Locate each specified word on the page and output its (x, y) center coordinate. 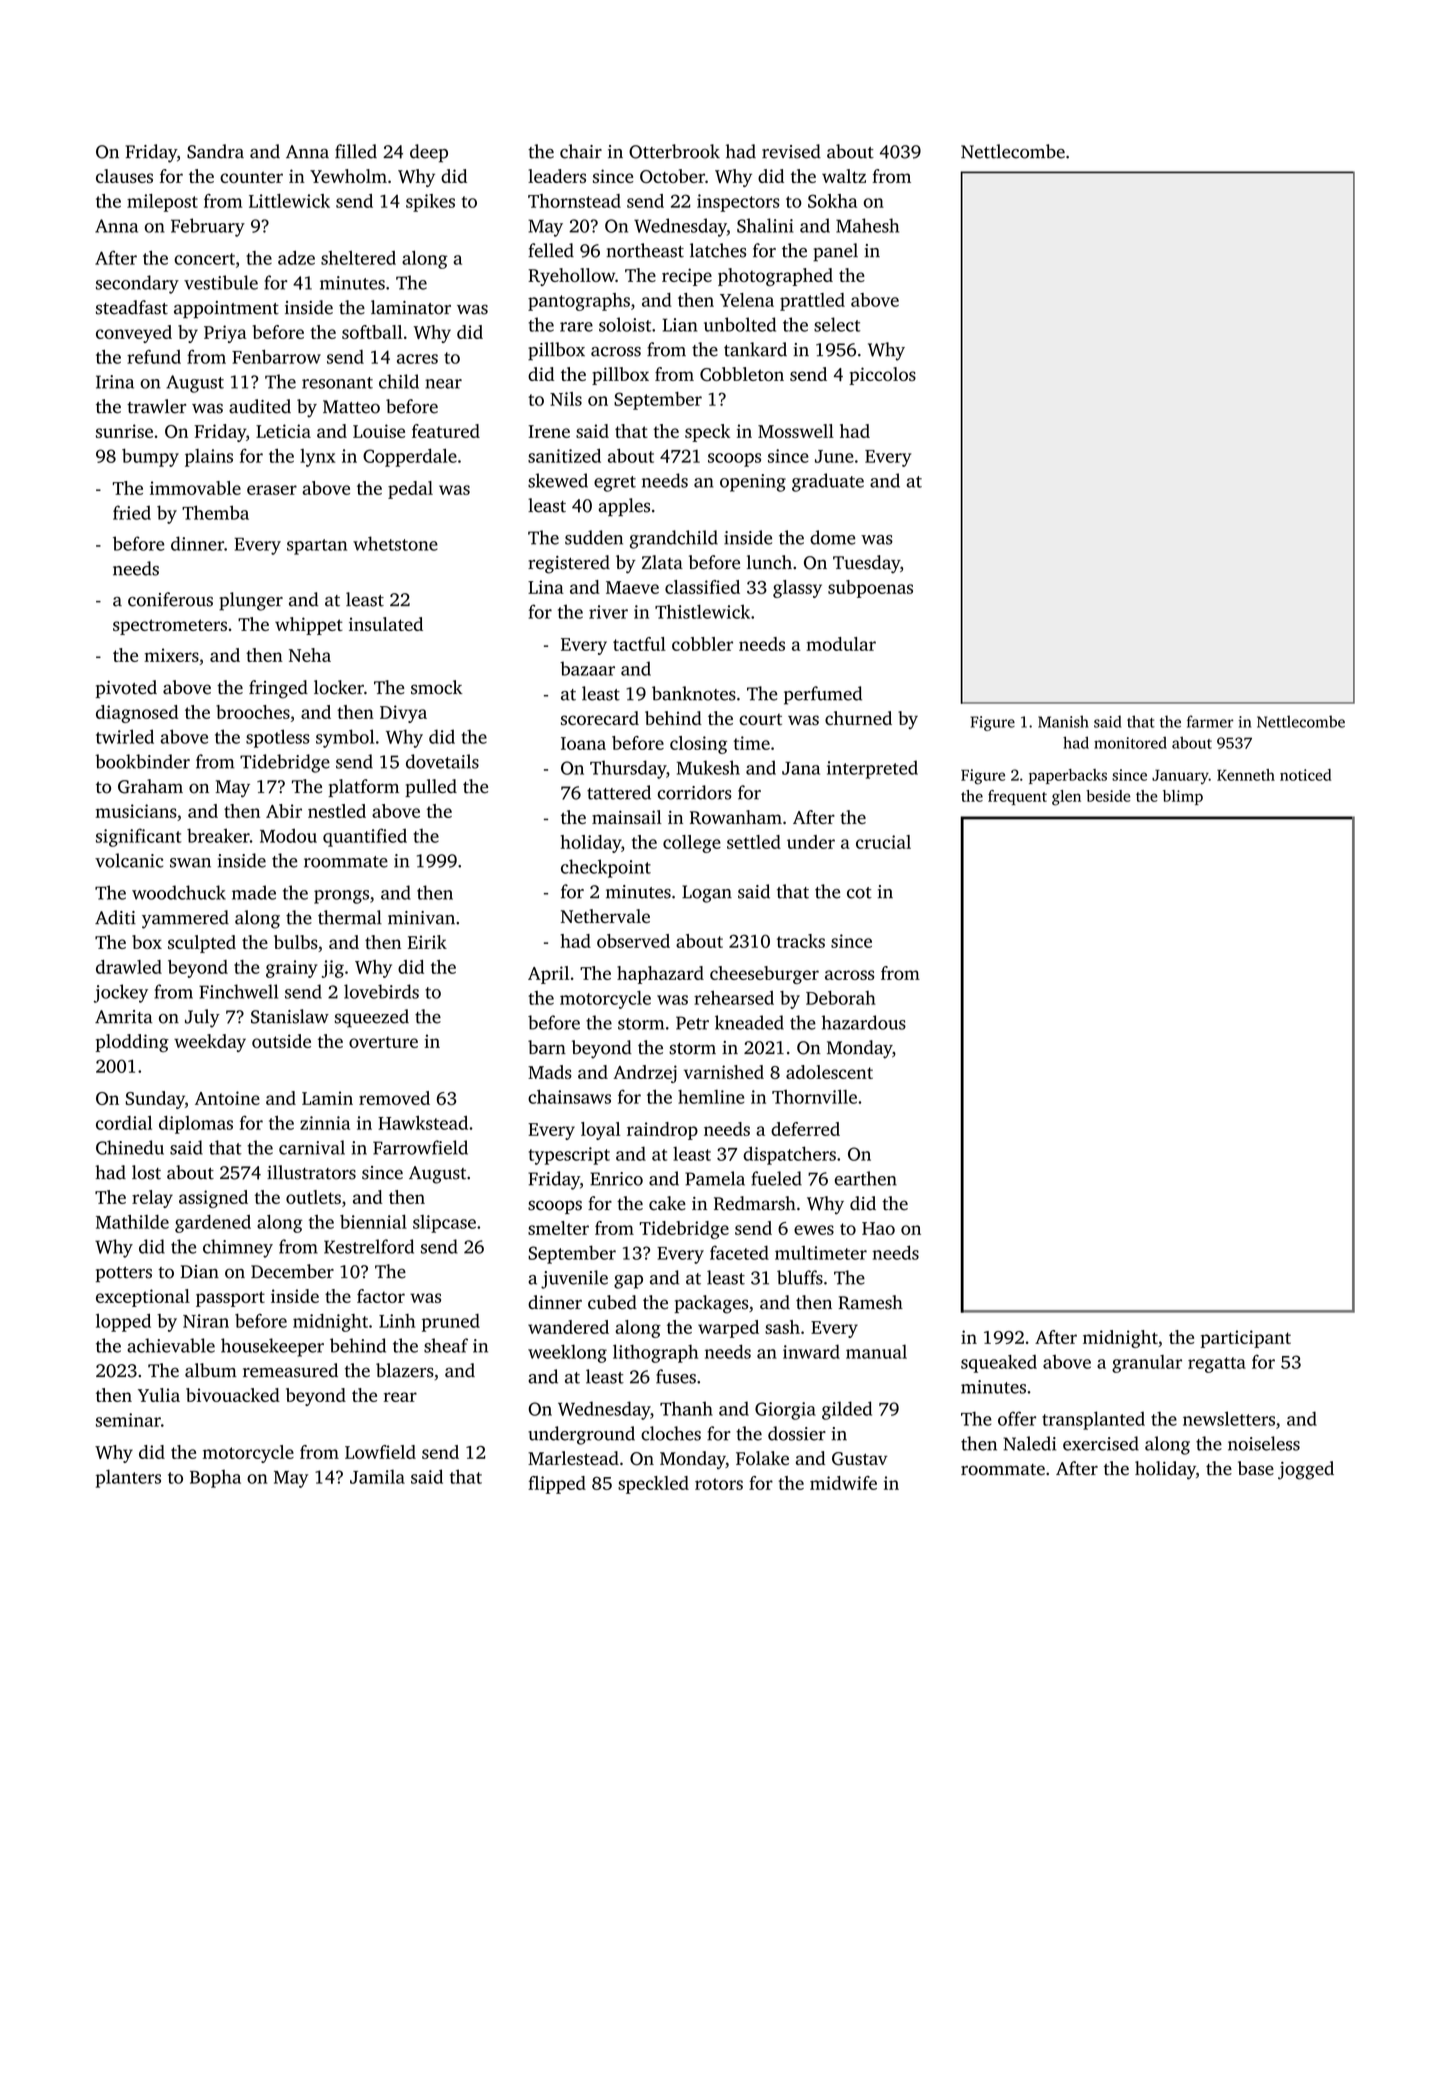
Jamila (377, 1476)
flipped (557, 1485)
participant (1246, 1339)
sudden (594, 537)
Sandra (215, 151)
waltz (844, 176)
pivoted (126, 689)
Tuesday (866, 564)
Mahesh (867, 225)
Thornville (814, 1097)
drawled (129, 967)
